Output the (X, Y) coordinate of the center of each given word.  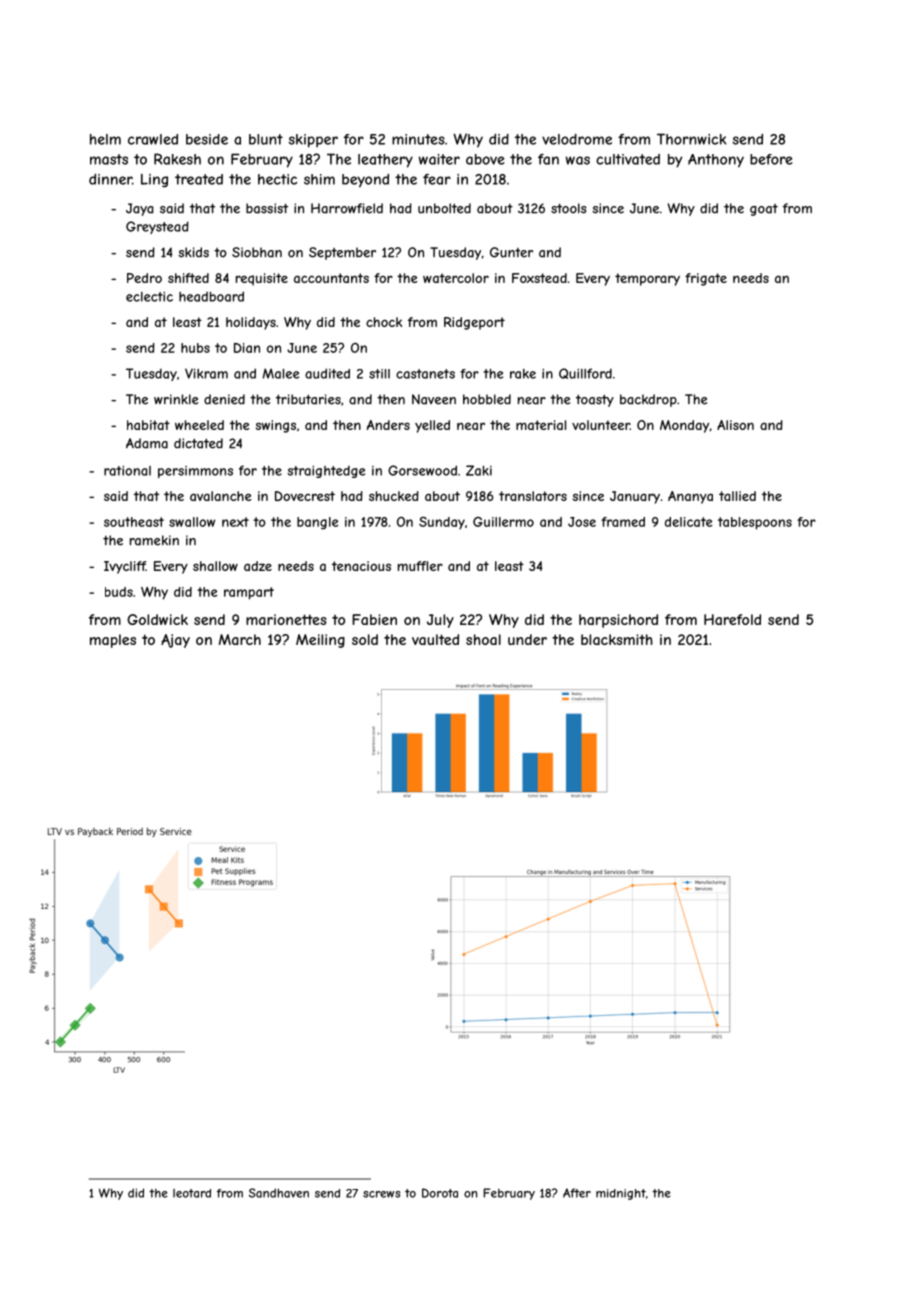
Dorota (440, 1193)
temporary (647, 279)
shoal (483, 639)
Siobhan (257, 252)
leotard (192, 1193)
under (527, 639)
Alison (735, 425)
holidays (251, 323)
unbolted (444, 208)
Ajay (175, 641)
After (577, 1193)
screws (381, 1194)
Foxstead (539, 278)
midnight (621, 1194)
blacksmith (617, 639)
